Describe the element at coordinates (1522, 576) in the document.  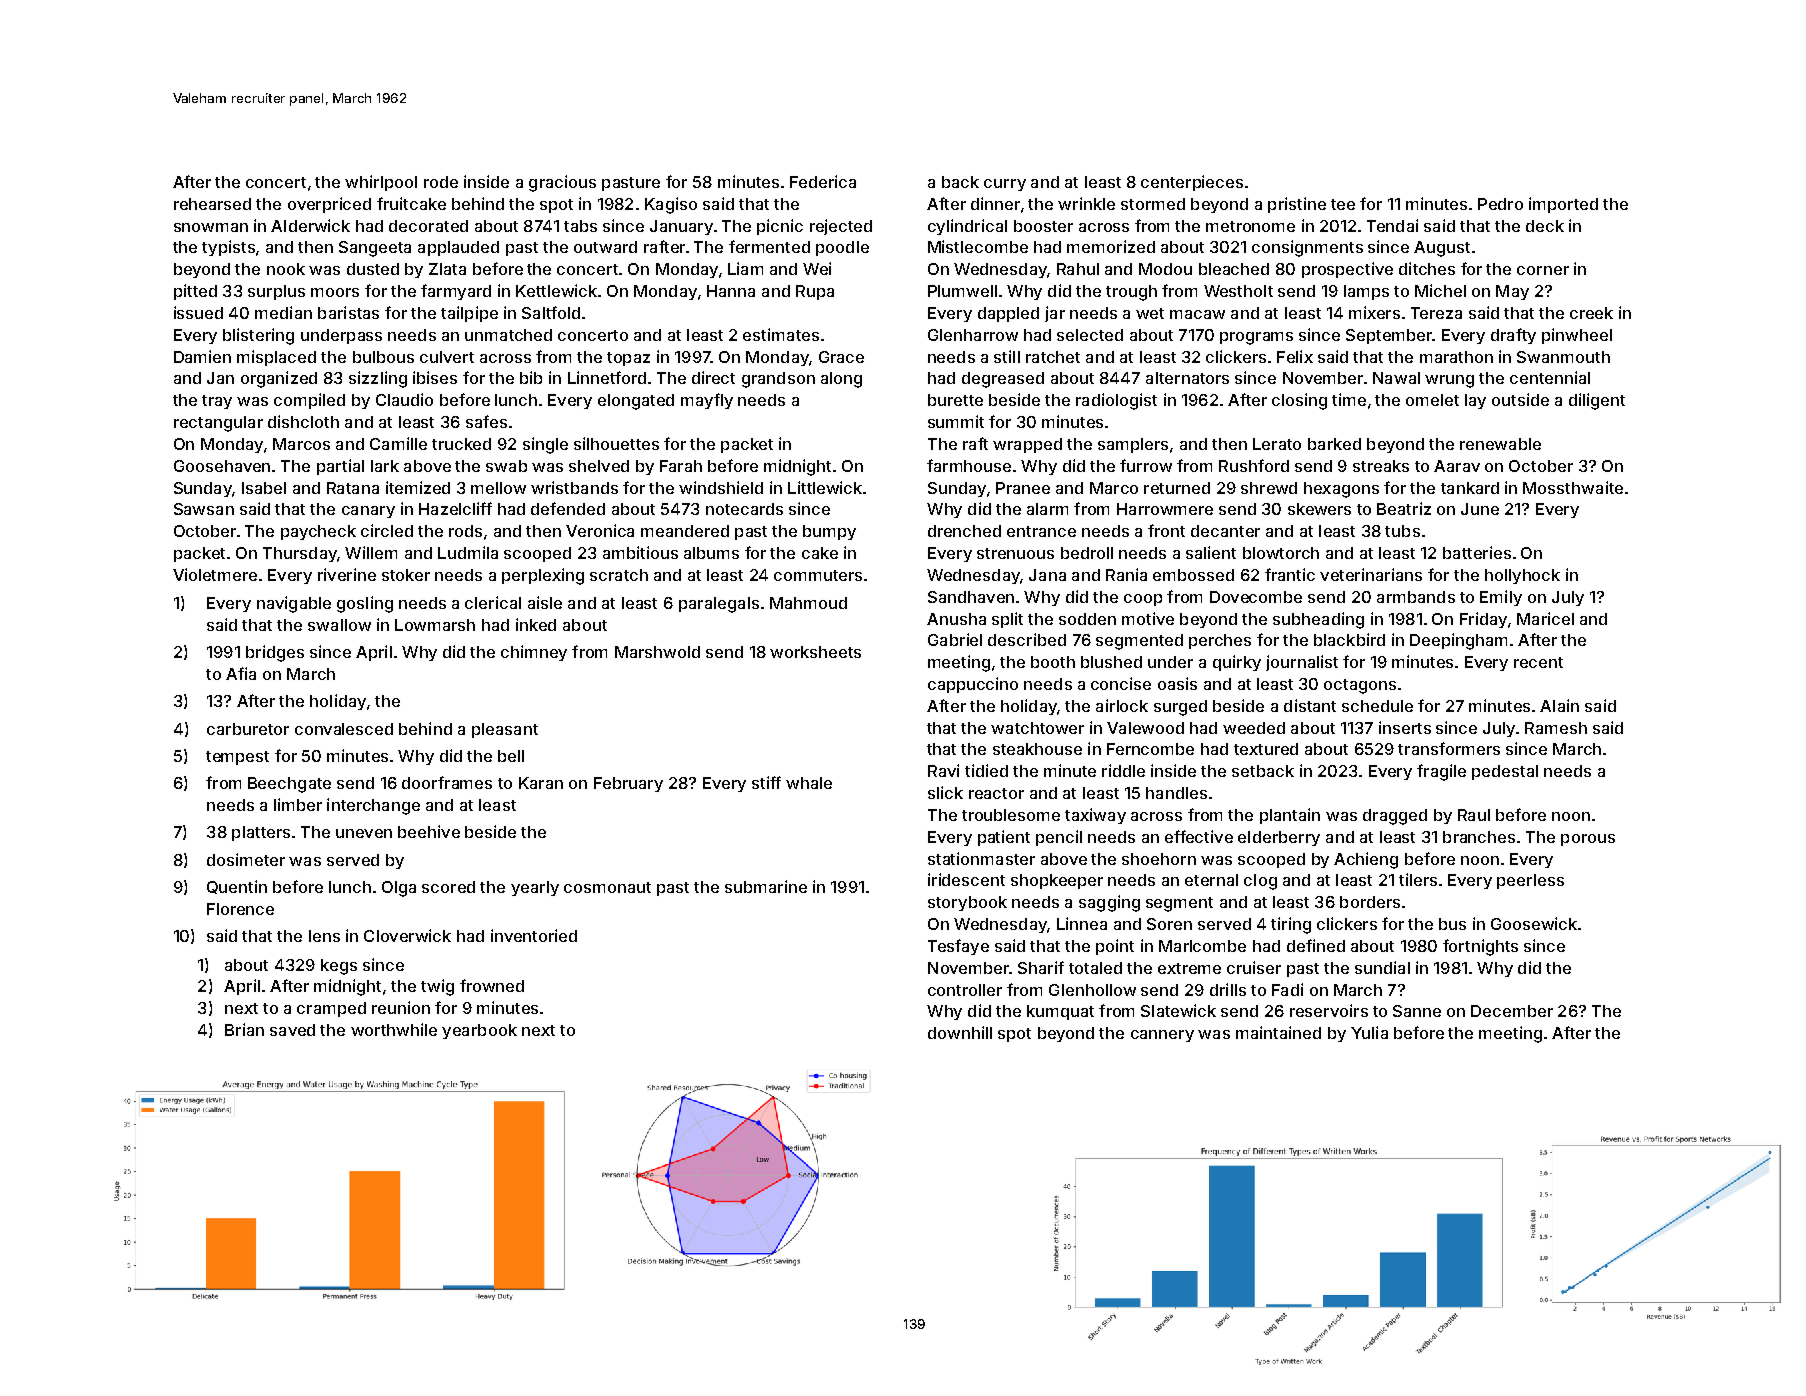
I see `hollyhock` at that location.
